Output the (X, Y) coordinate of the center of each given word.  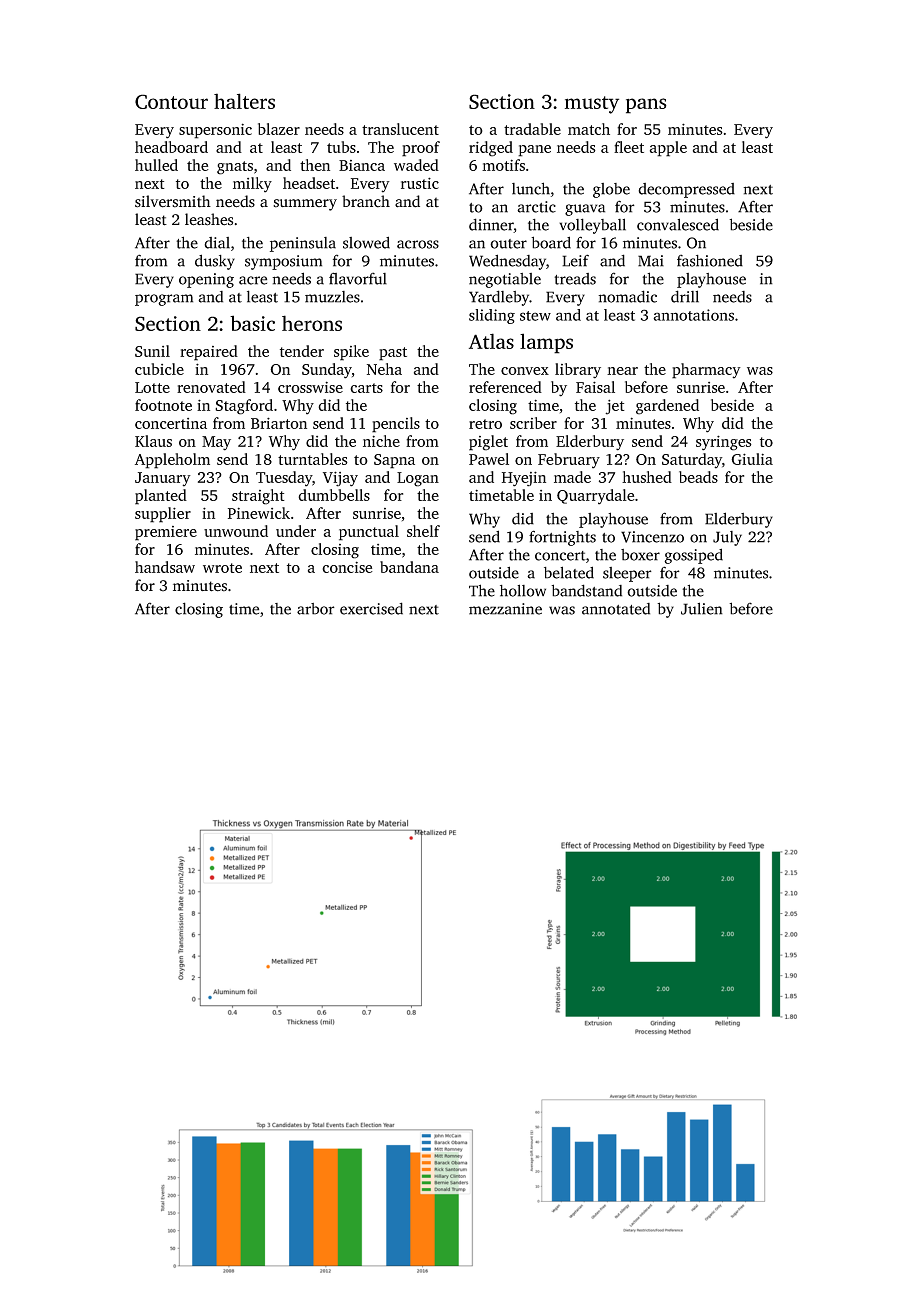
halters (244, 101)
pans (646, 106)
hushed (647, 477)
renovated (211, 387)
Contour (171, 101)
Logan (418, 479)
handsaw (165, 567)
